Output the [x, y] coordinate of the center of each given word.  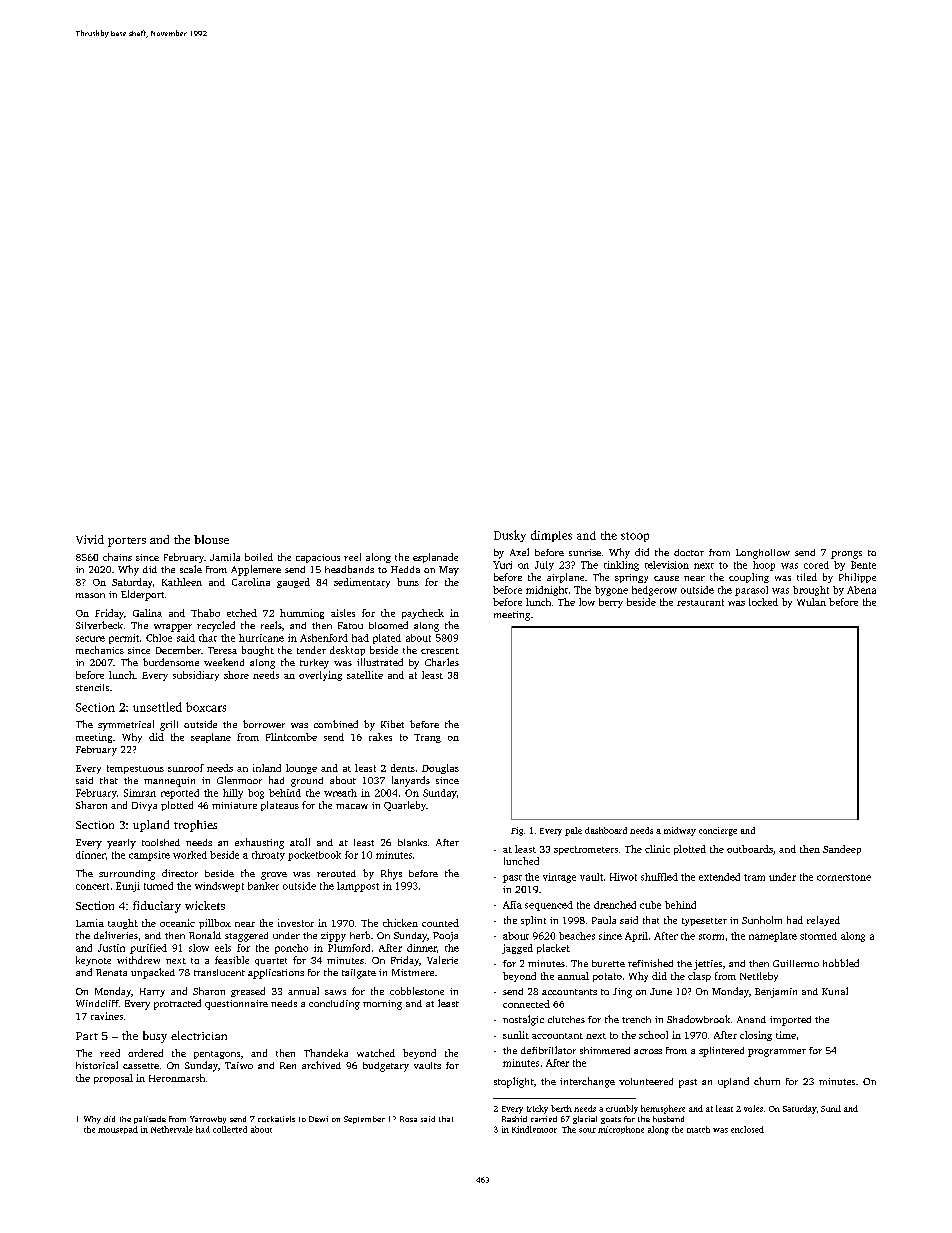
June [661, 991]
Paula [604, 920]
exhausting [259, 843]
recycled [216, 626]
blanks [412, 842]
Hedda [405, 569]
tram [754, 877]
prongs [846, 555]
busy [155, 1037]
